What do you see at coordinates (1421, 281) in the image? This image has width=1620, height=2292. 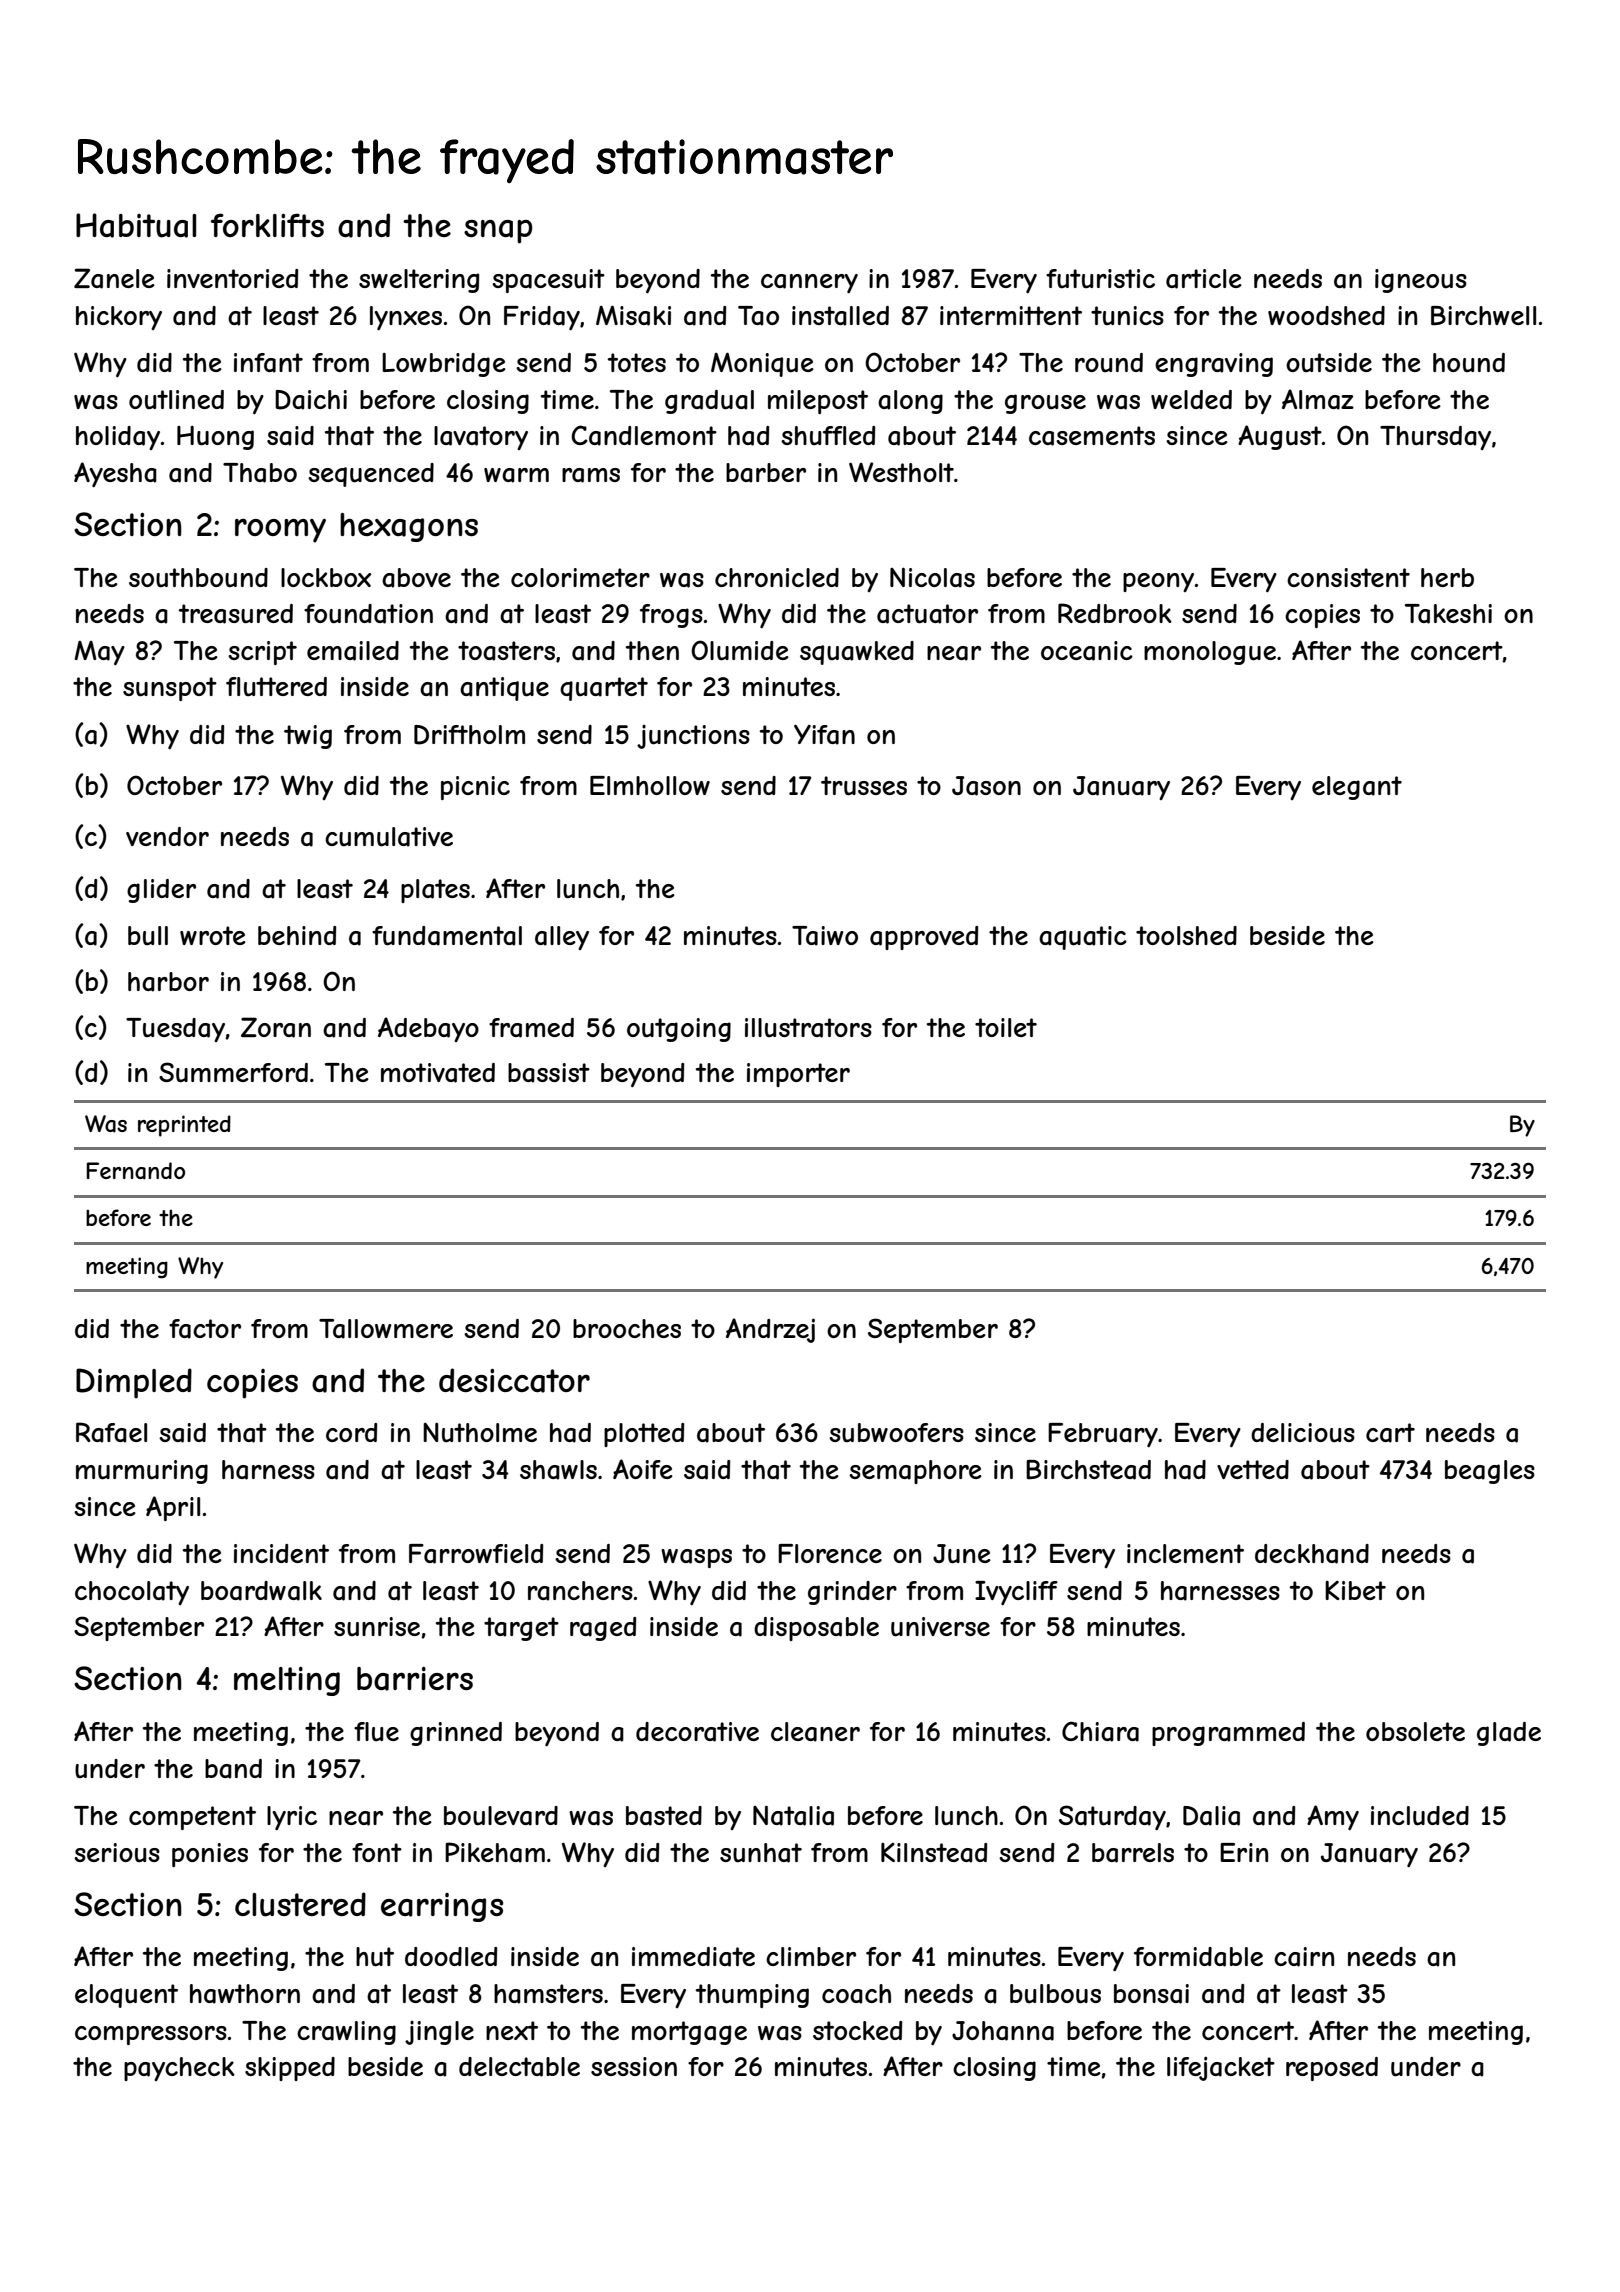 I see `igneous` at bounding box center [1421, 281].
